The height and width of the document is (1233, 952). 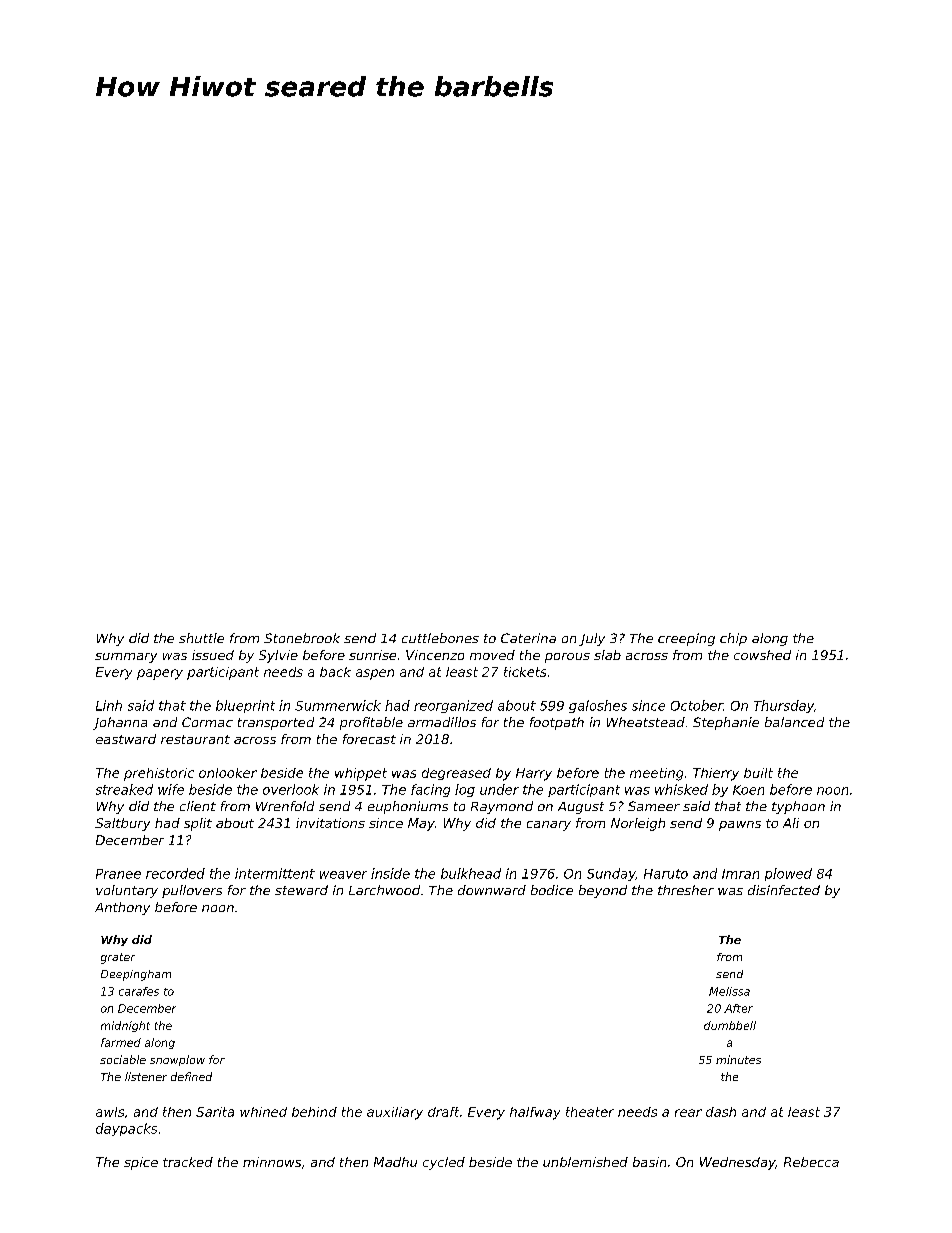 What do you see at coordinates (598, 706) in the document?
I see `galoshes` at bounding box center [598, 706].
